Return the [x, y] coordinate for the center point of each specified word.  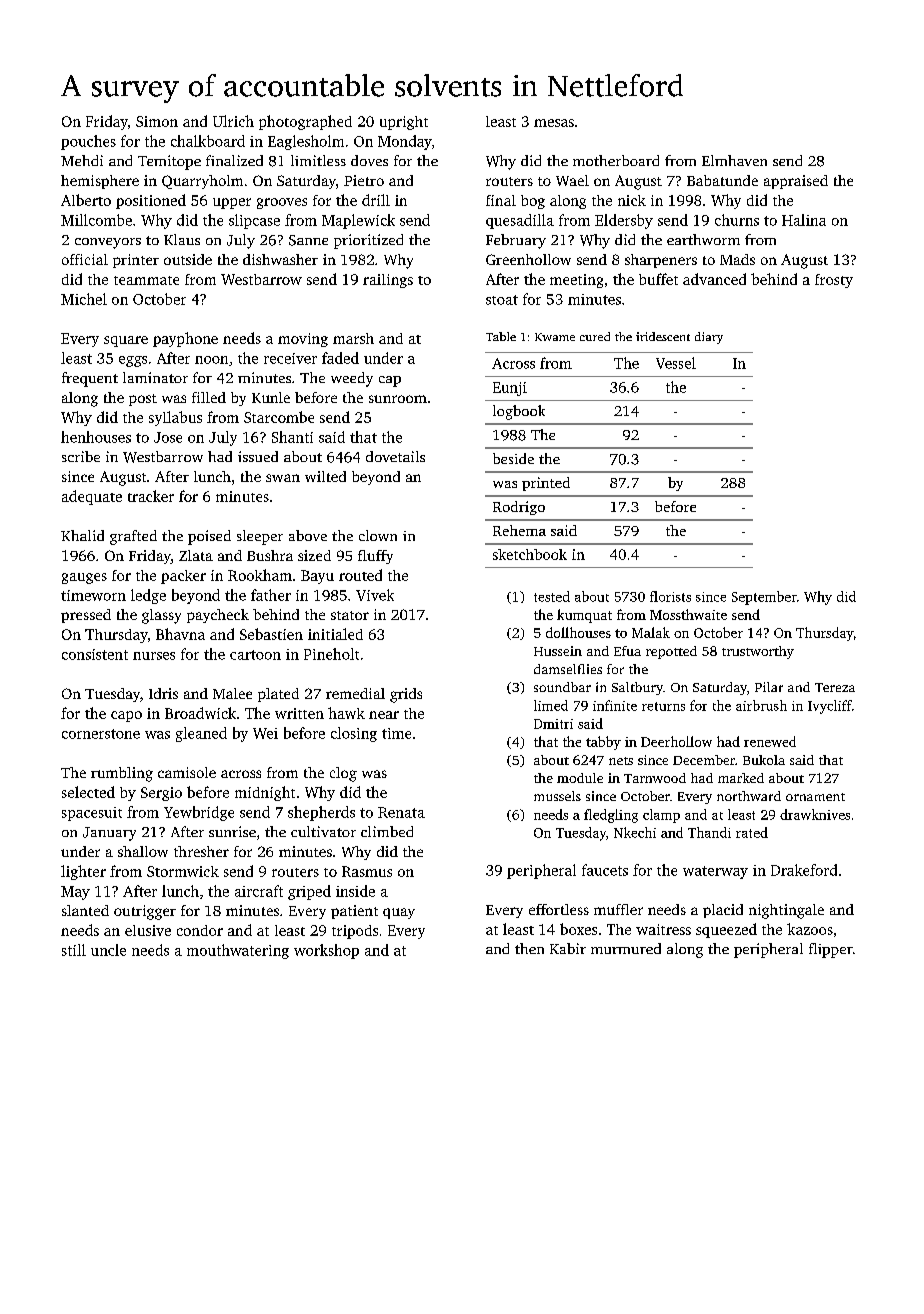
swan [283, 478]
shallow [143, 851]
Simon [157, 121]
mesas [554, 123]
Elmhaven [734, 160]
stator [350, 615]
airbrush [761, 705]
